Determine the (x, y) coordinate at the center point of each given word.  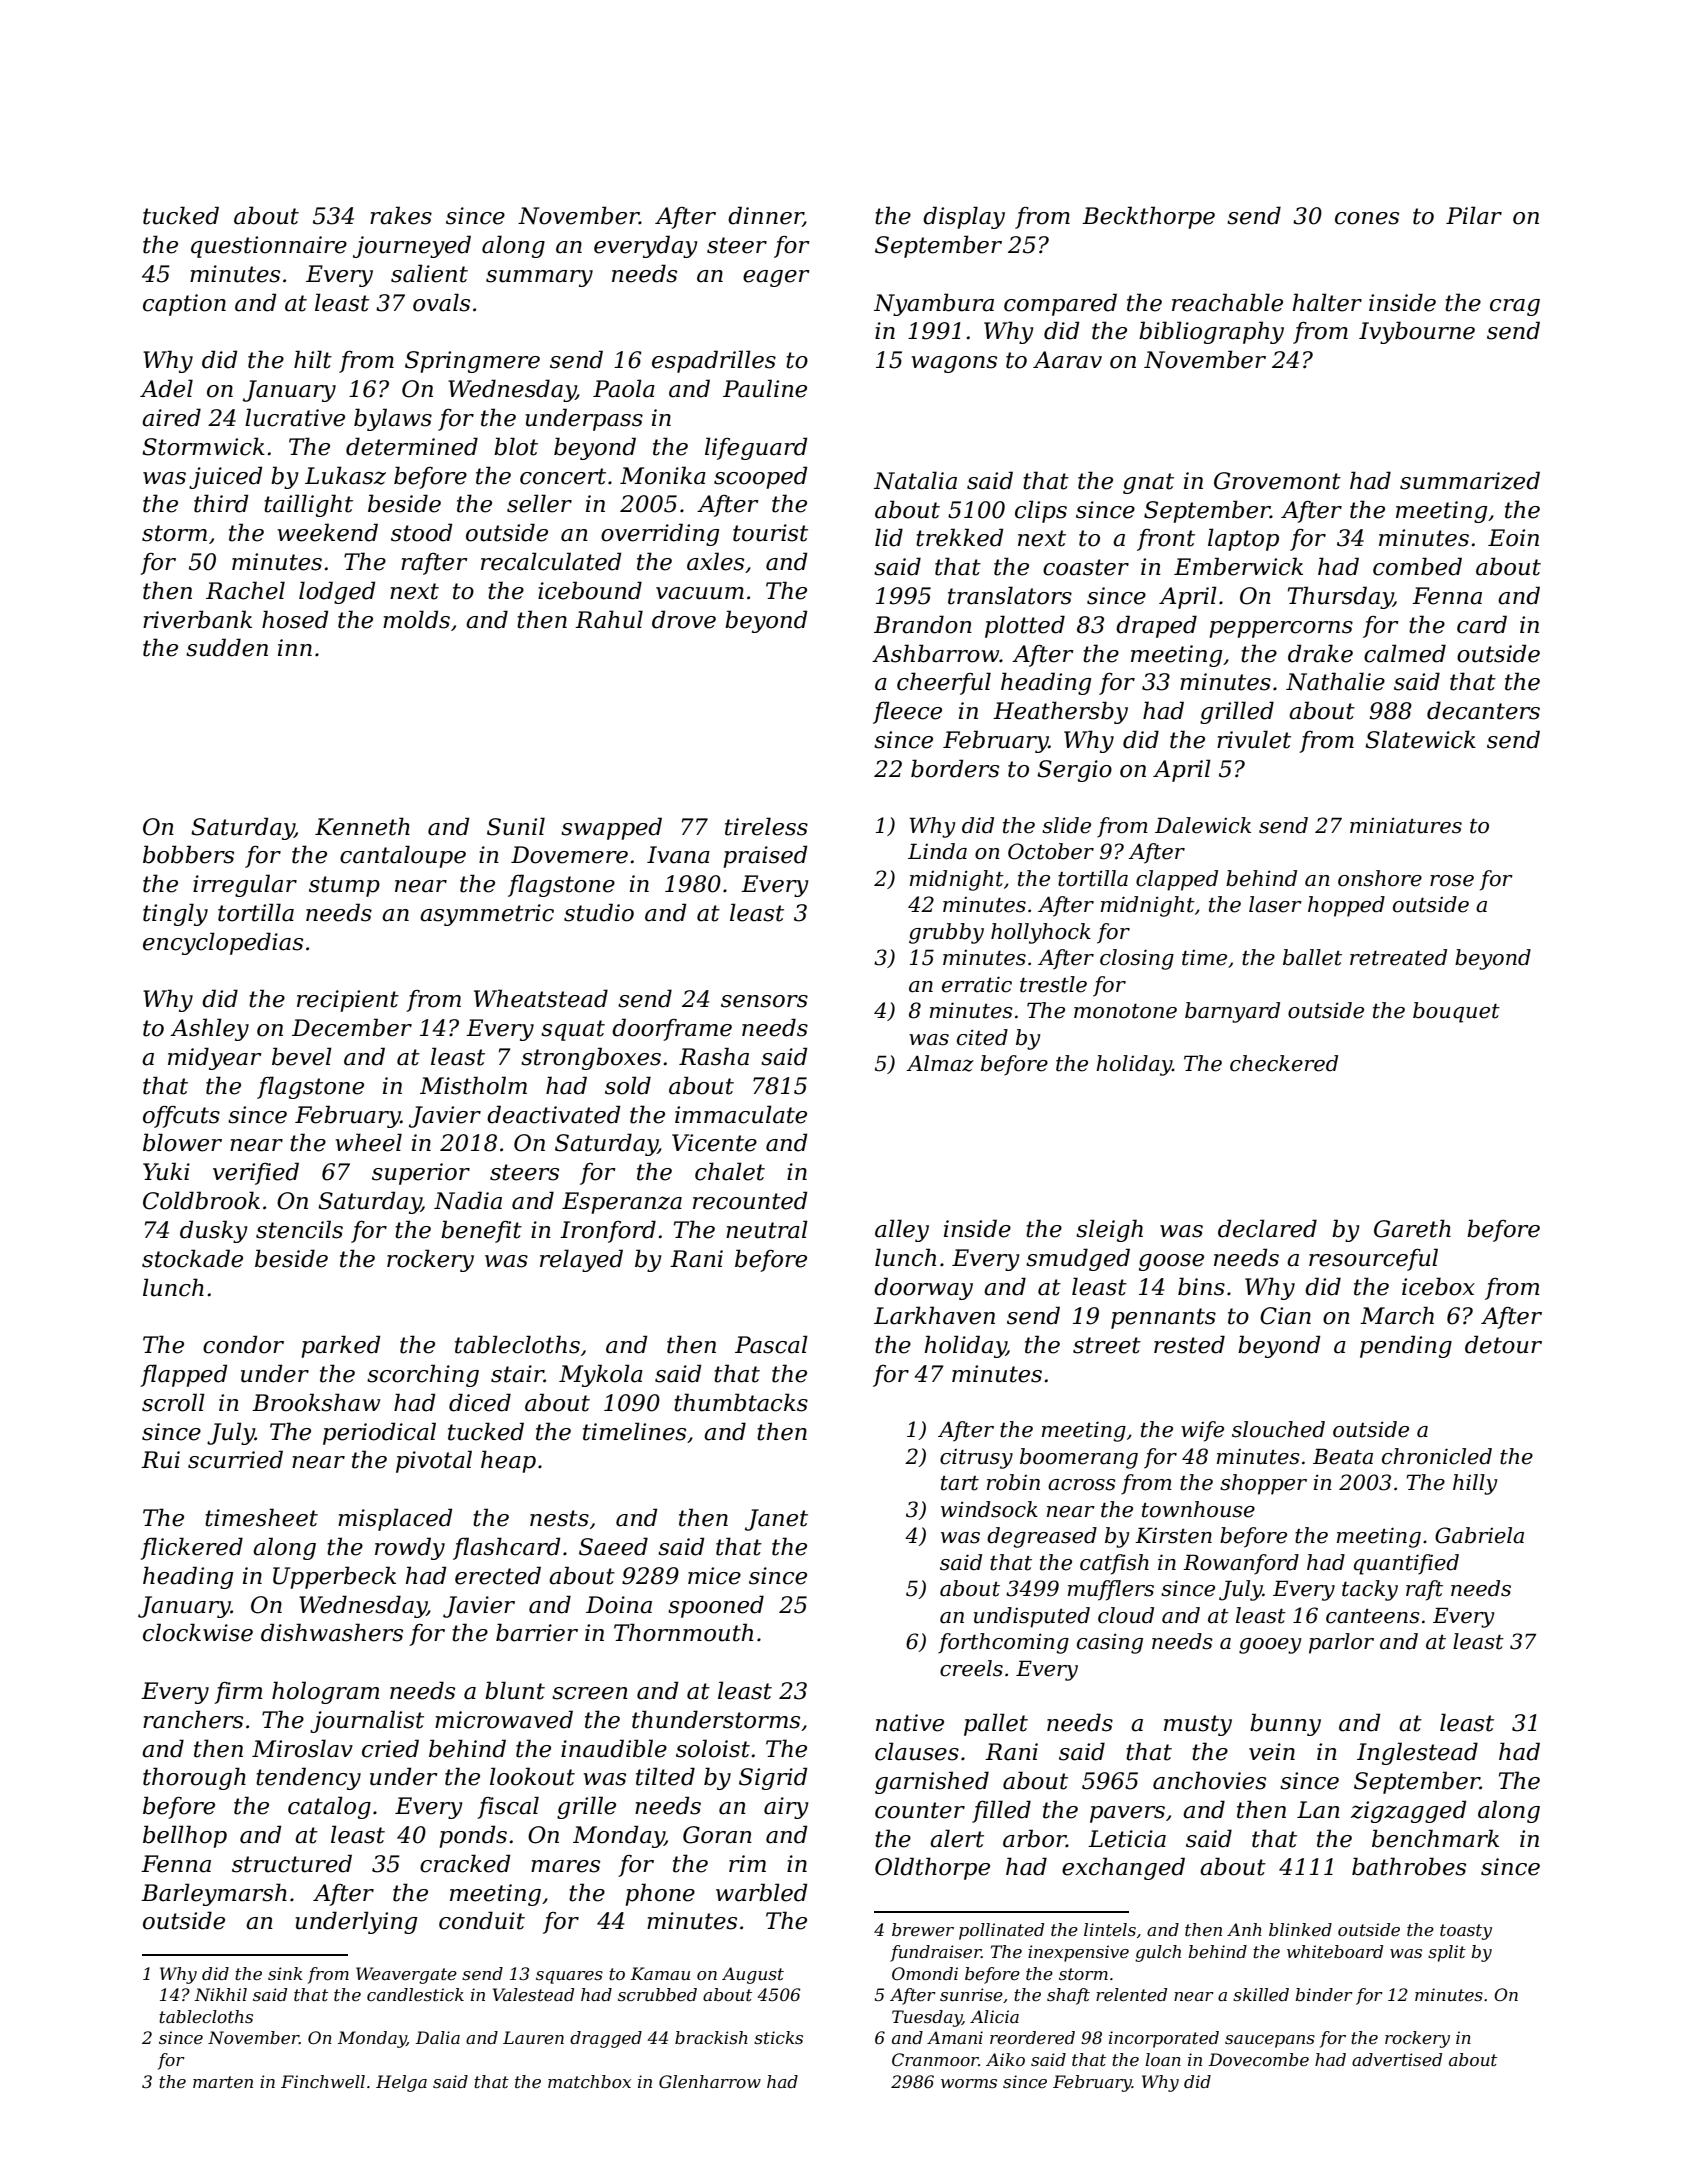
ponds (473, 1836)
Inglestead (1417, 1753)
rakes (401, 215)
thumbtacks (741, 1402)
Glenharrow (710, 2081)
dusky (214, 1231)
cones (1367, 218)
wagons (954, 364)
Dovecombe (1259, 2059)
